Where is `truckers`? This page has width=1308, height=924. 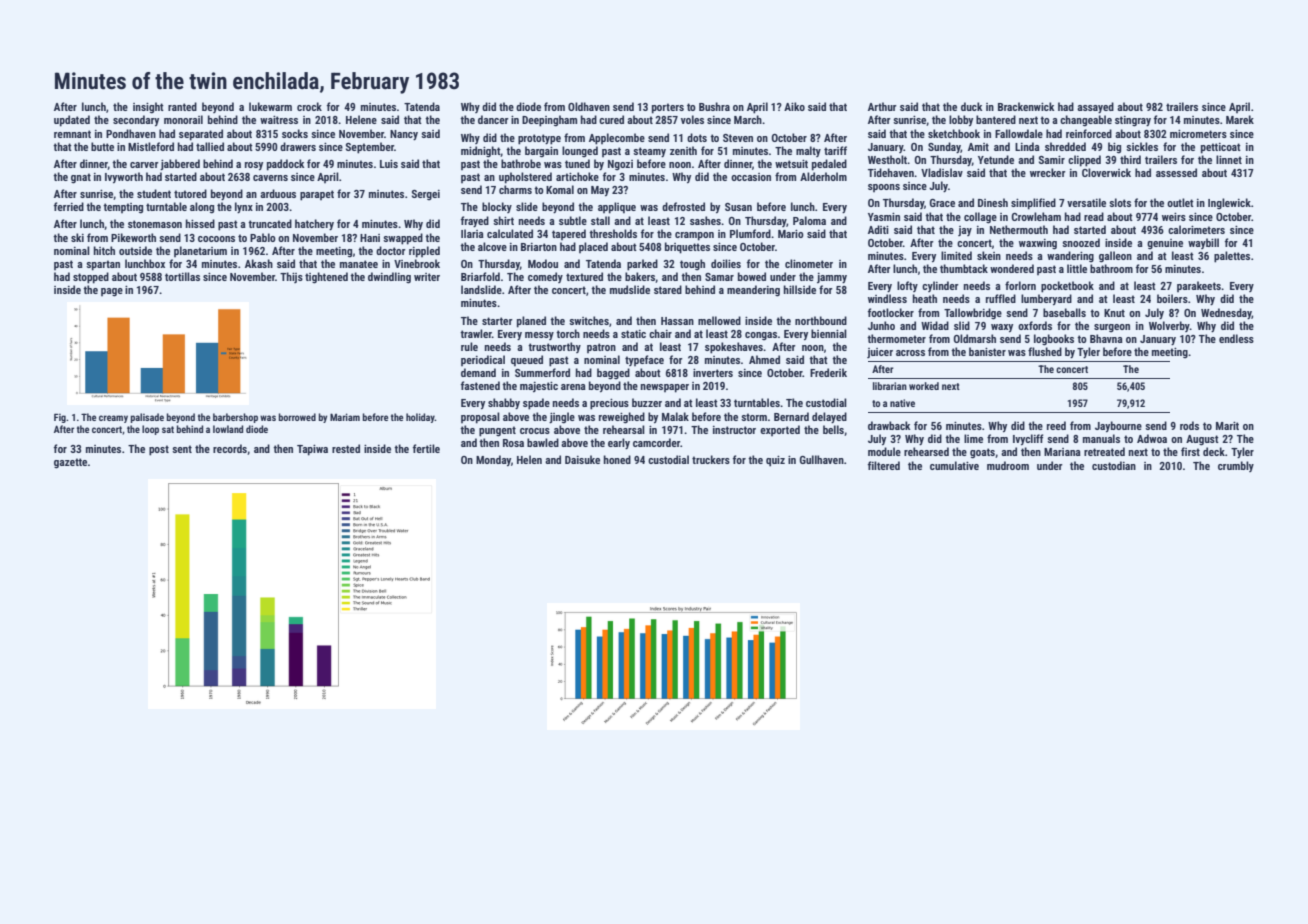 truckers is located at coordinates (711, 459).
